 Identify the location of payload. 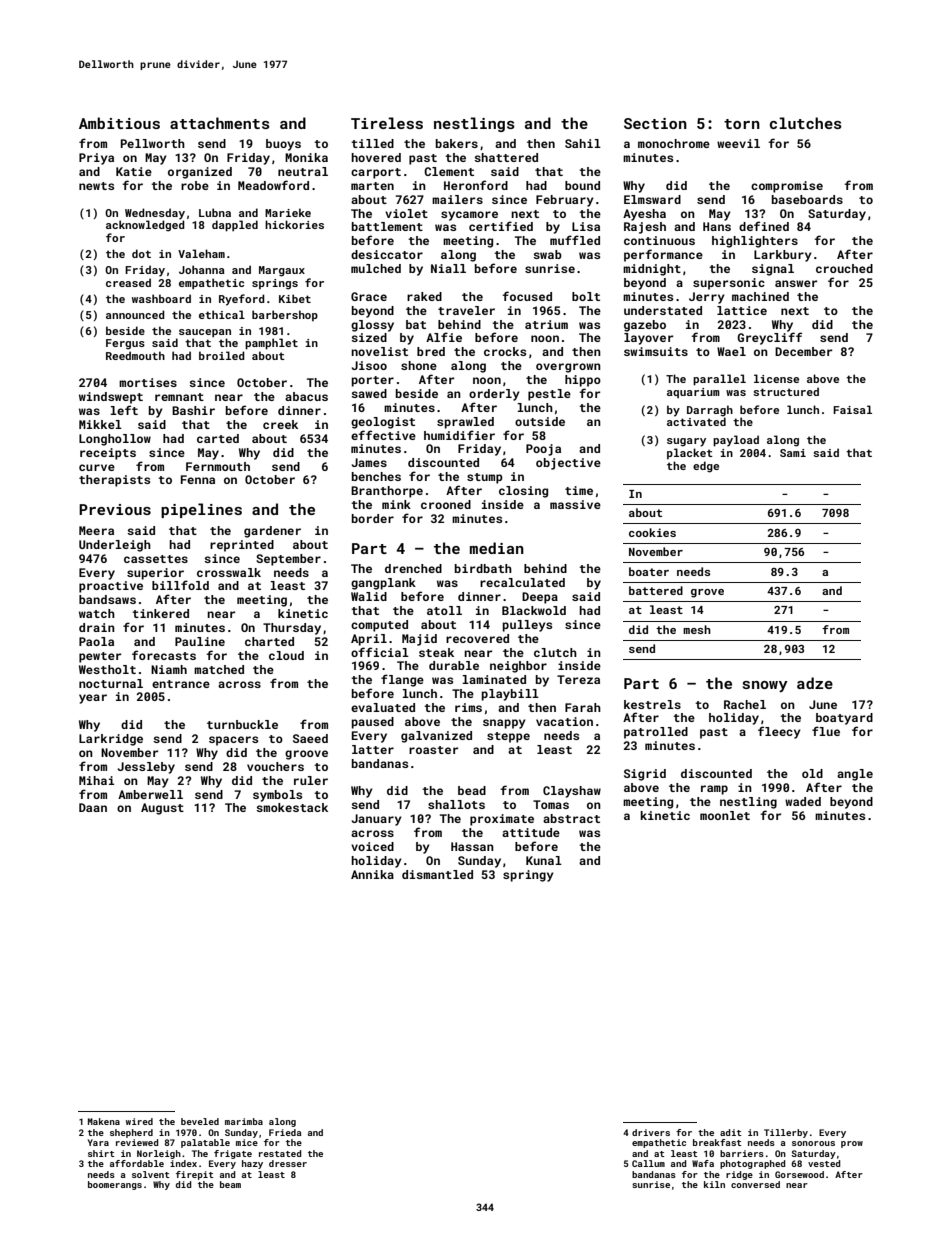
(736, 441).
